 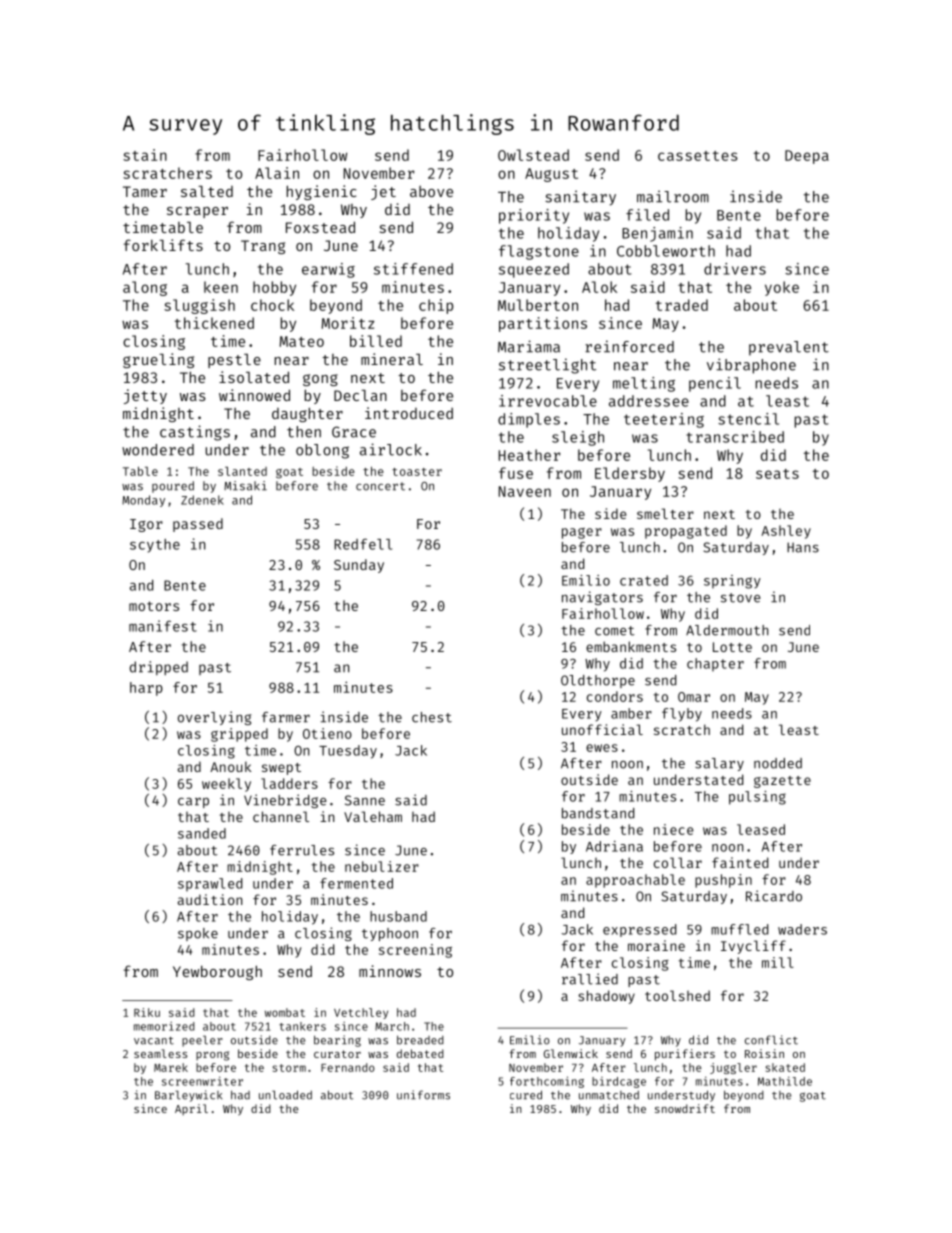 What do you see at coordinates (221, 287) in the page?
I see `keen` at bounding box center [221, 287].
